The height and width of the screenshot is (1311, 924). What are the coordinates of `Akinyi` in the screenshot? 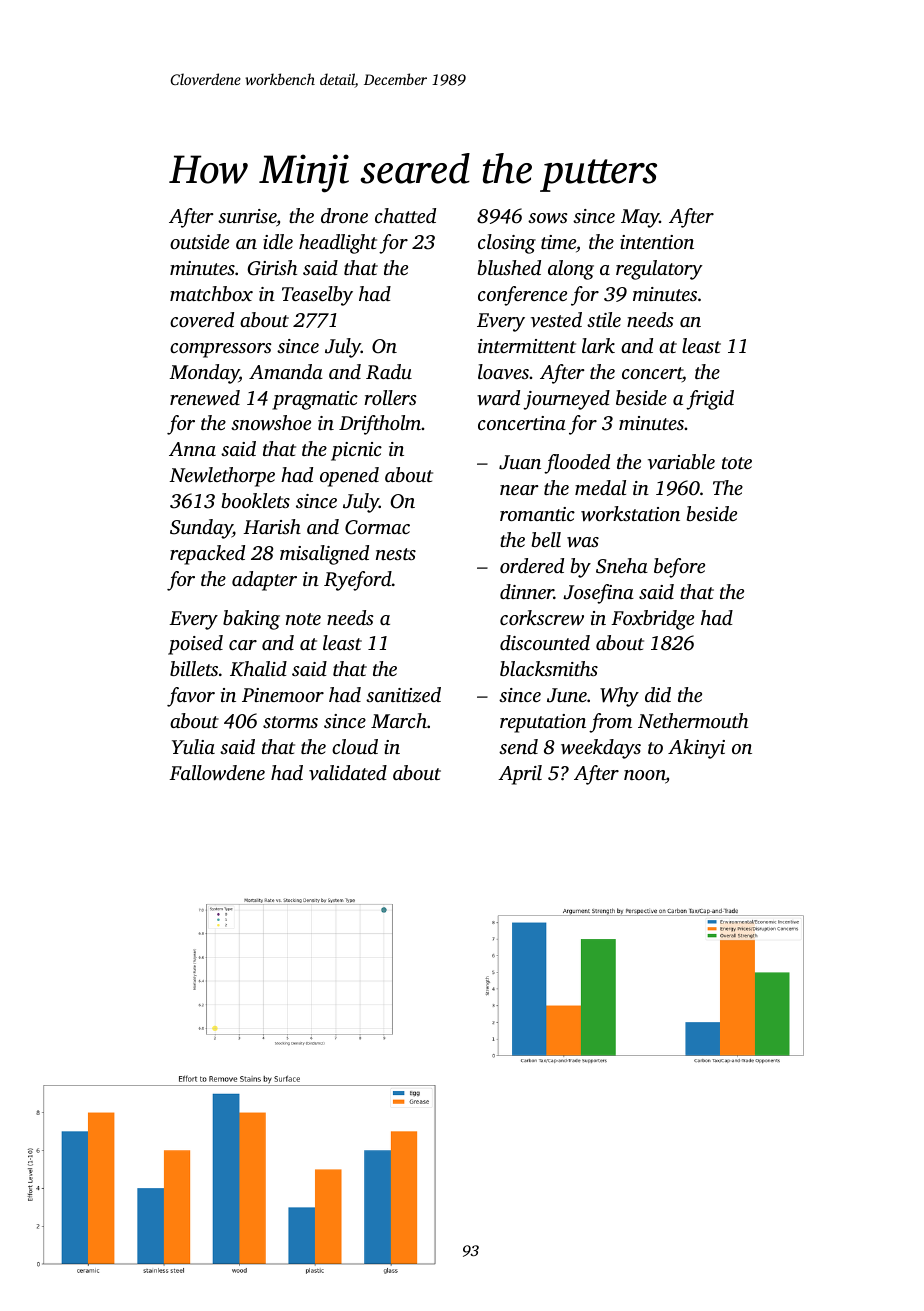 It's located at (696, 749).
